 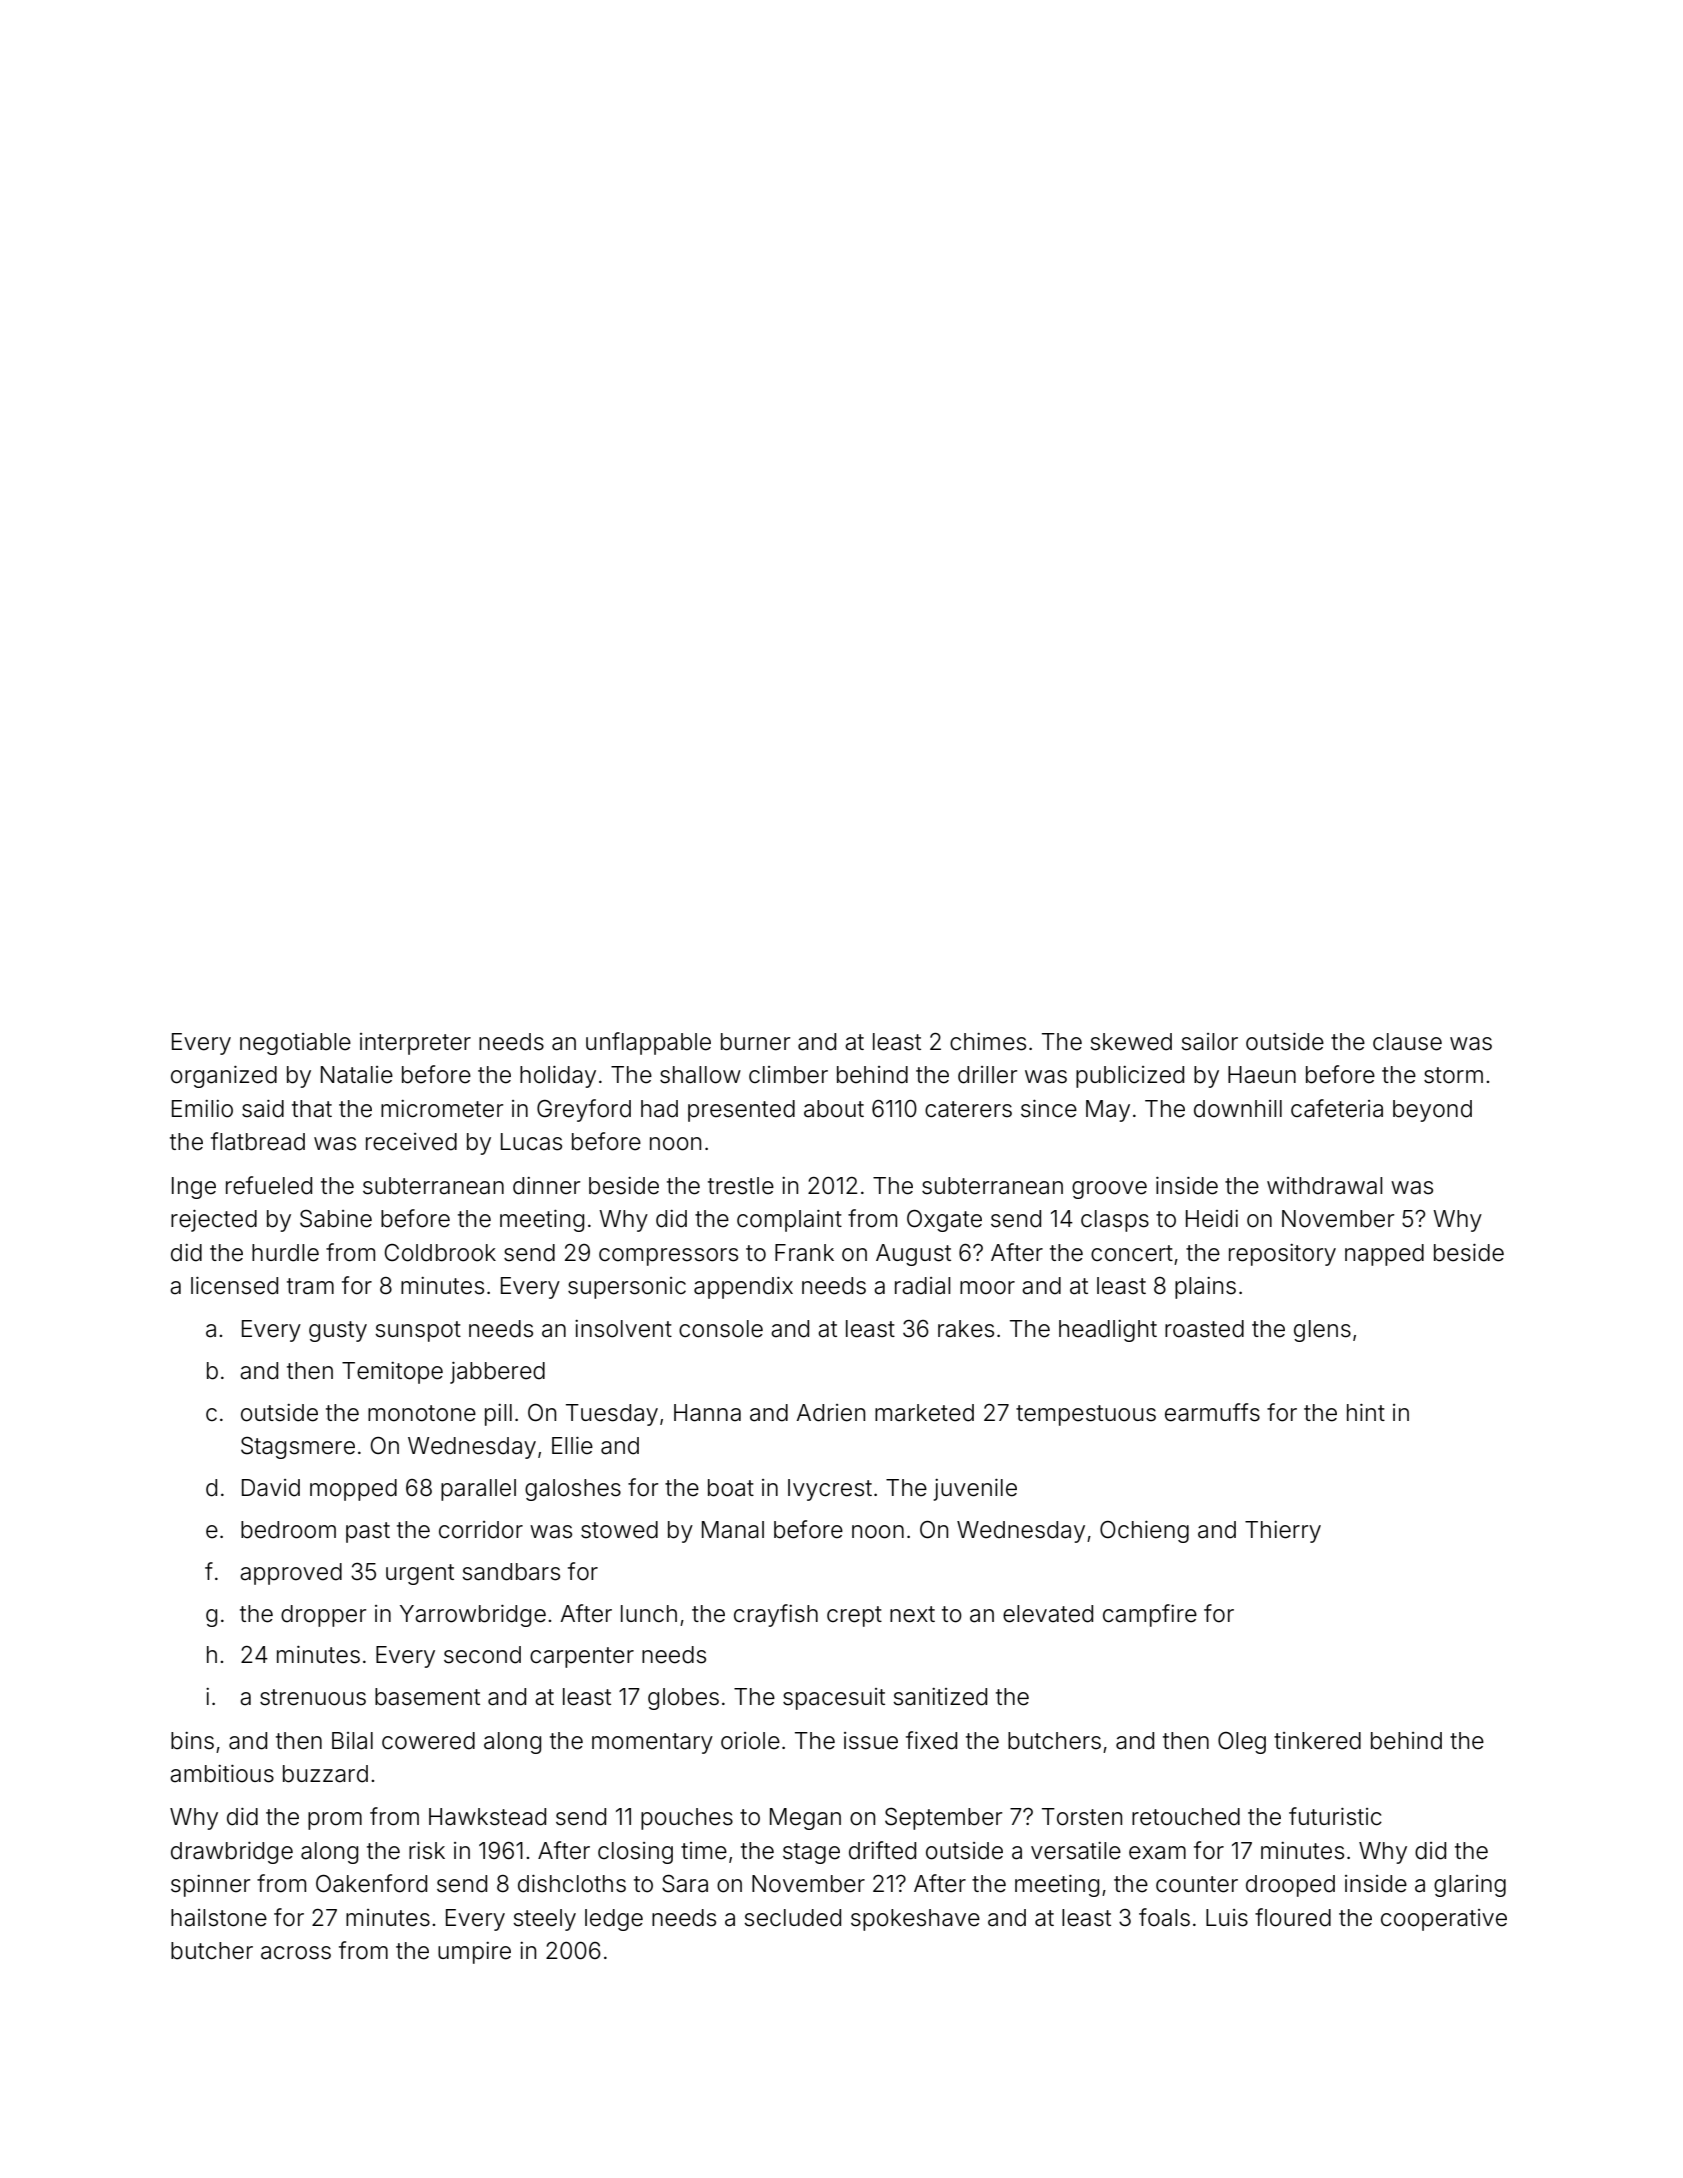 What do you see at coordinates (1212, 1412) in the image?
I see `earmuffs` at bounding box center [1212, 1412].
